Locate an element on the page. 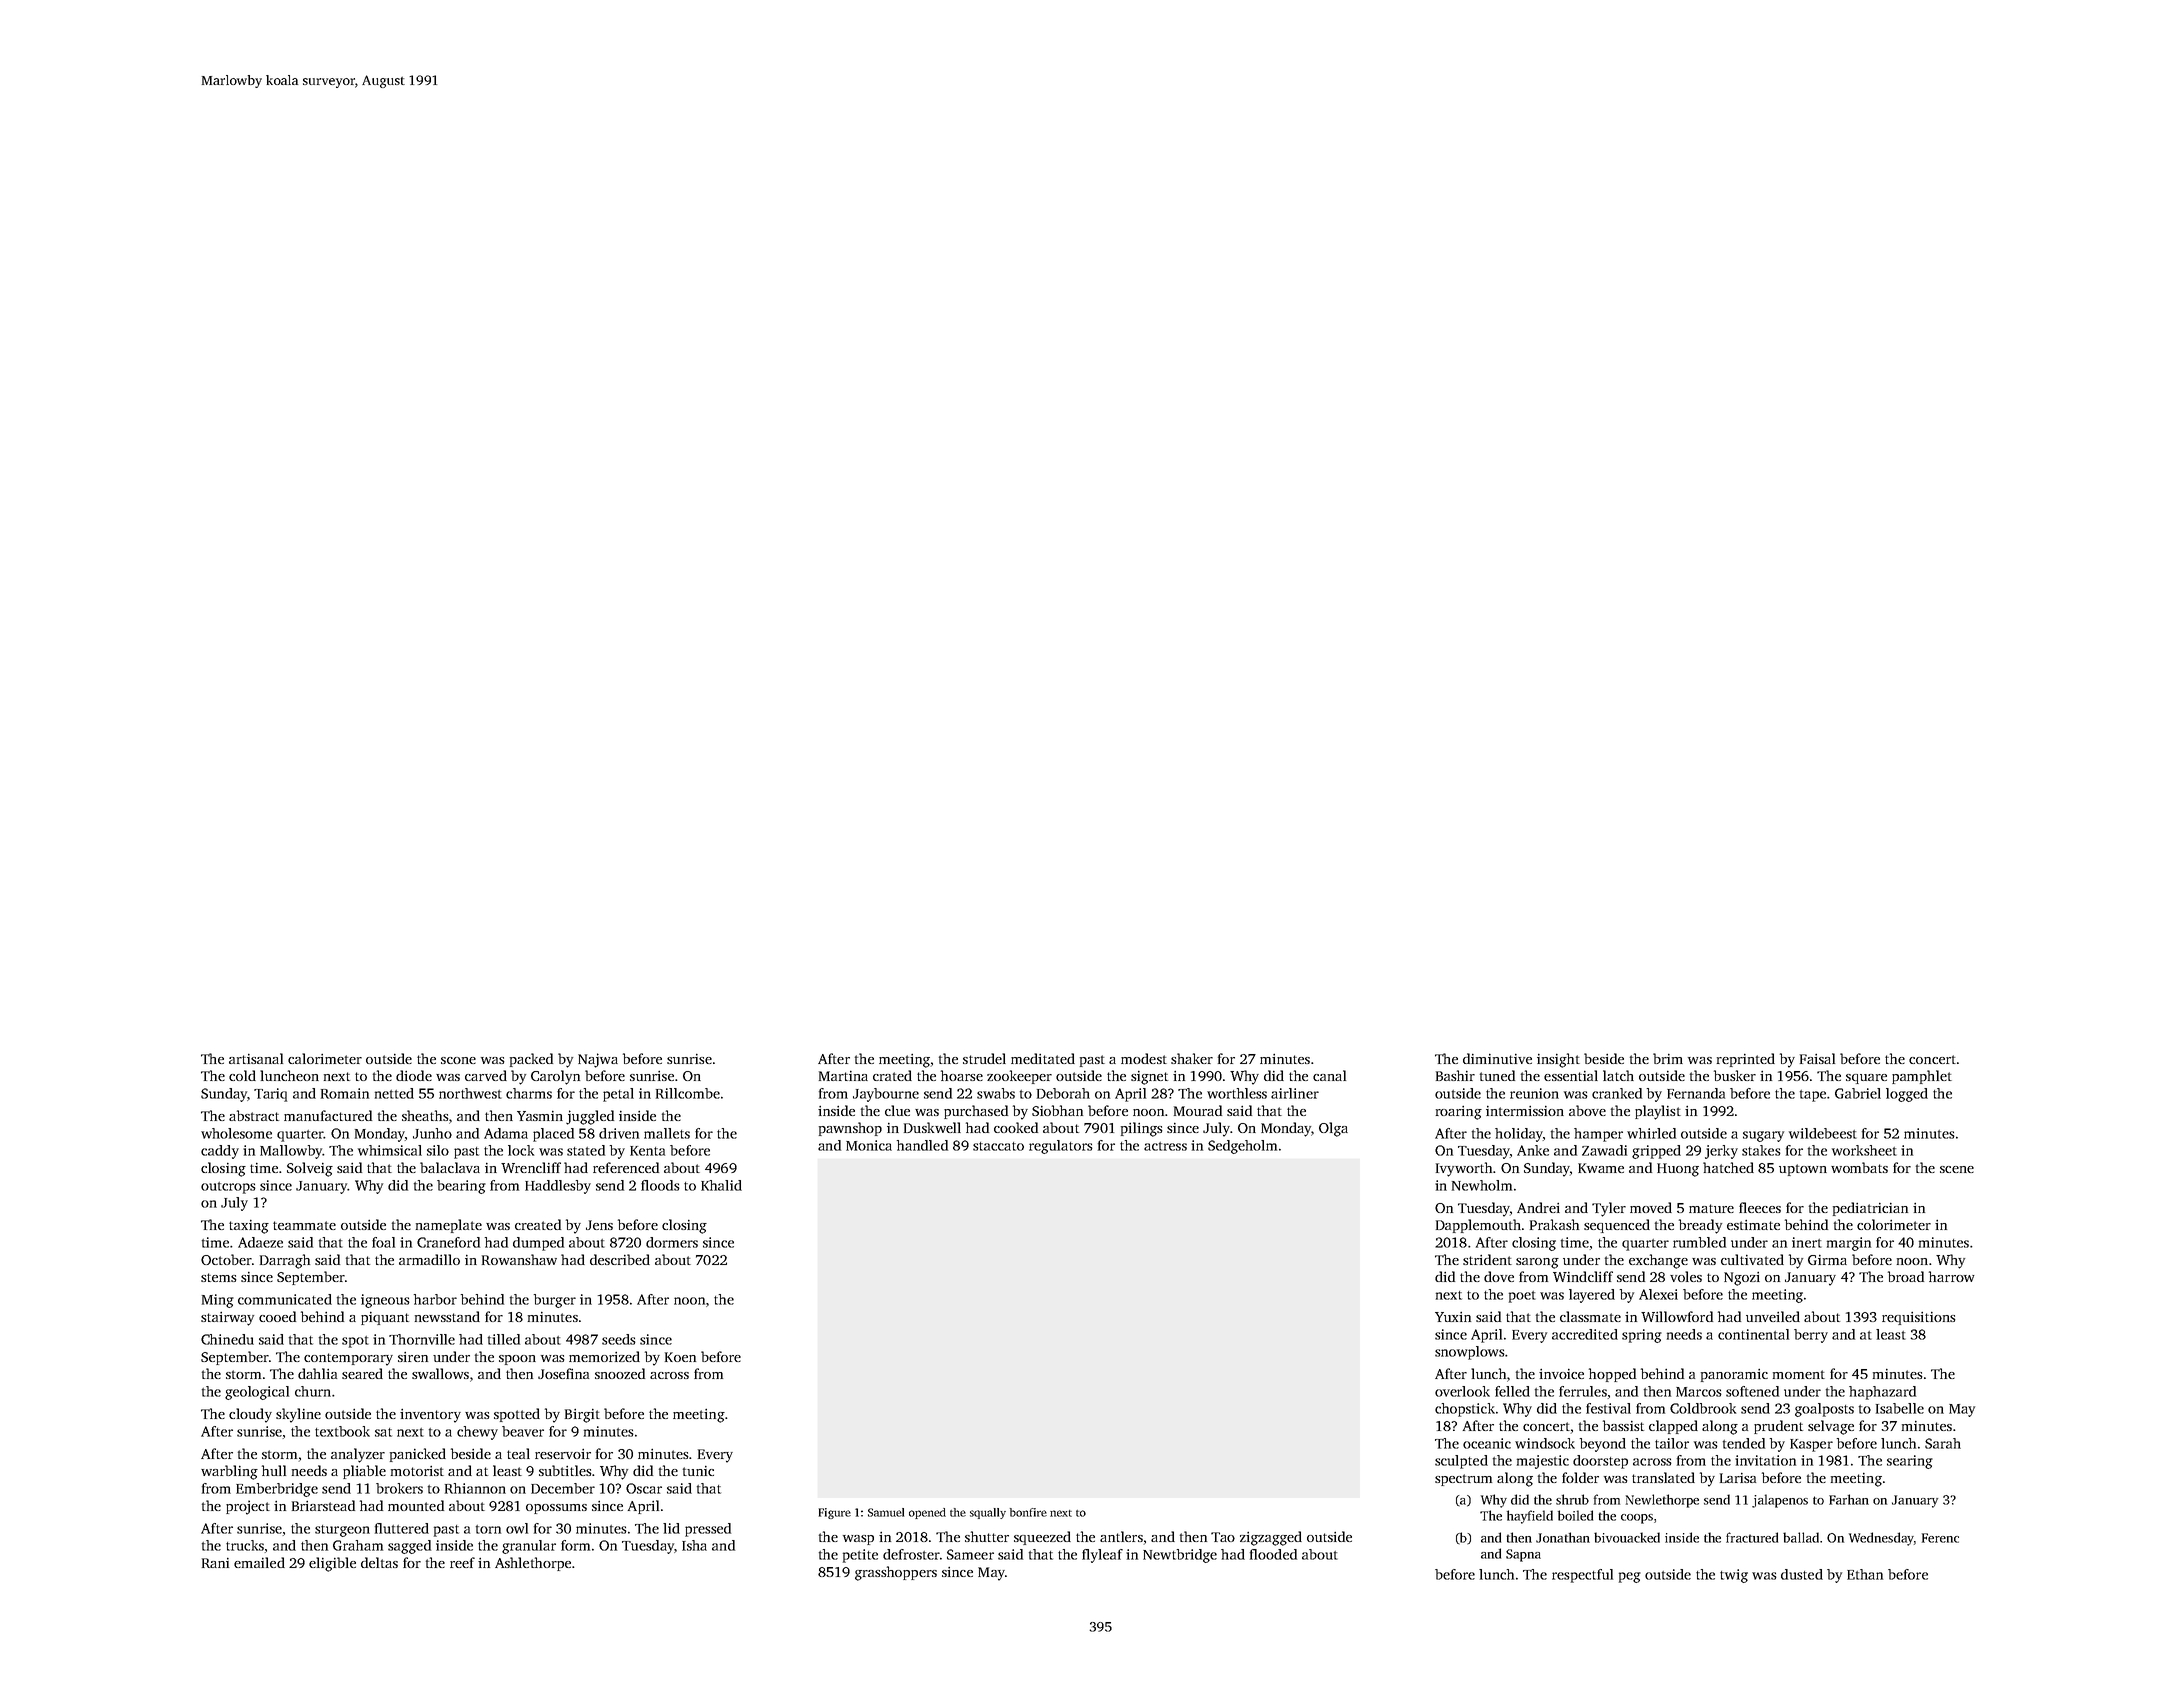  grasshoppers is located at coordinates (896, 1573).
